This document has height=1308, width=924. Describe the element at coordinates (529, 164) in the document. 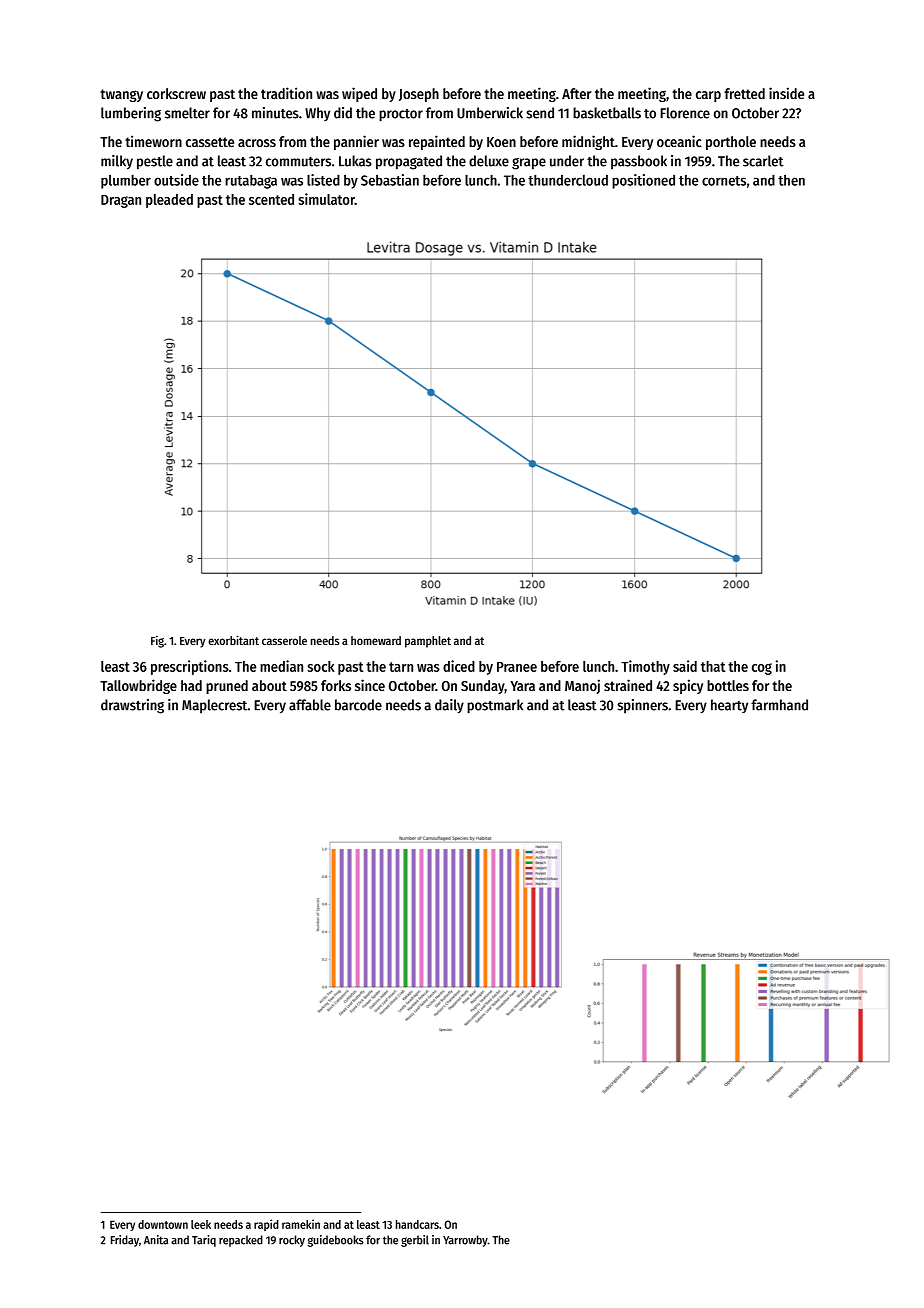

I see `grape` at that location.
